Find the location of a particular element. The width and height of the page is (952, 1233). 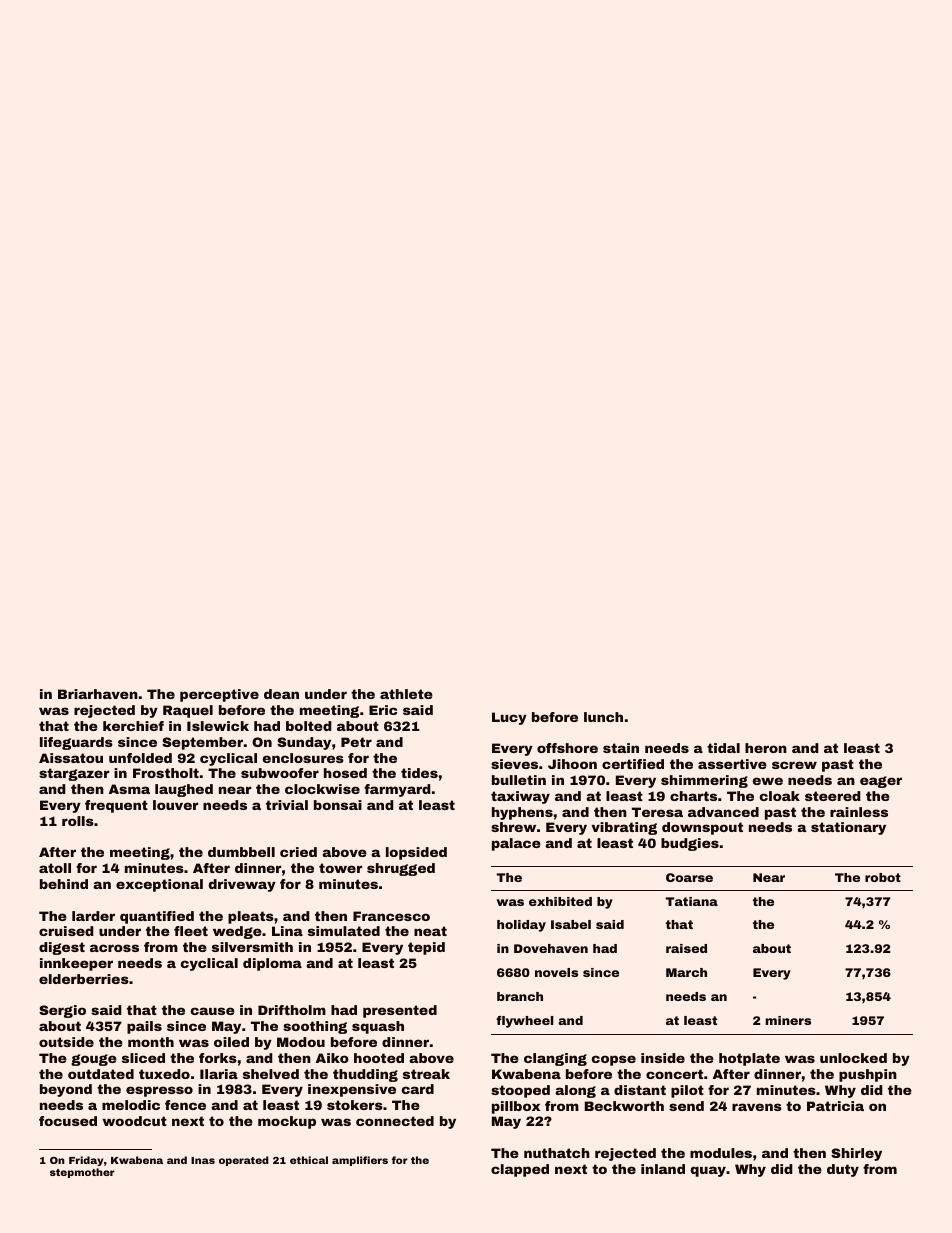

outdated is located at coordinates (101, 1074).
